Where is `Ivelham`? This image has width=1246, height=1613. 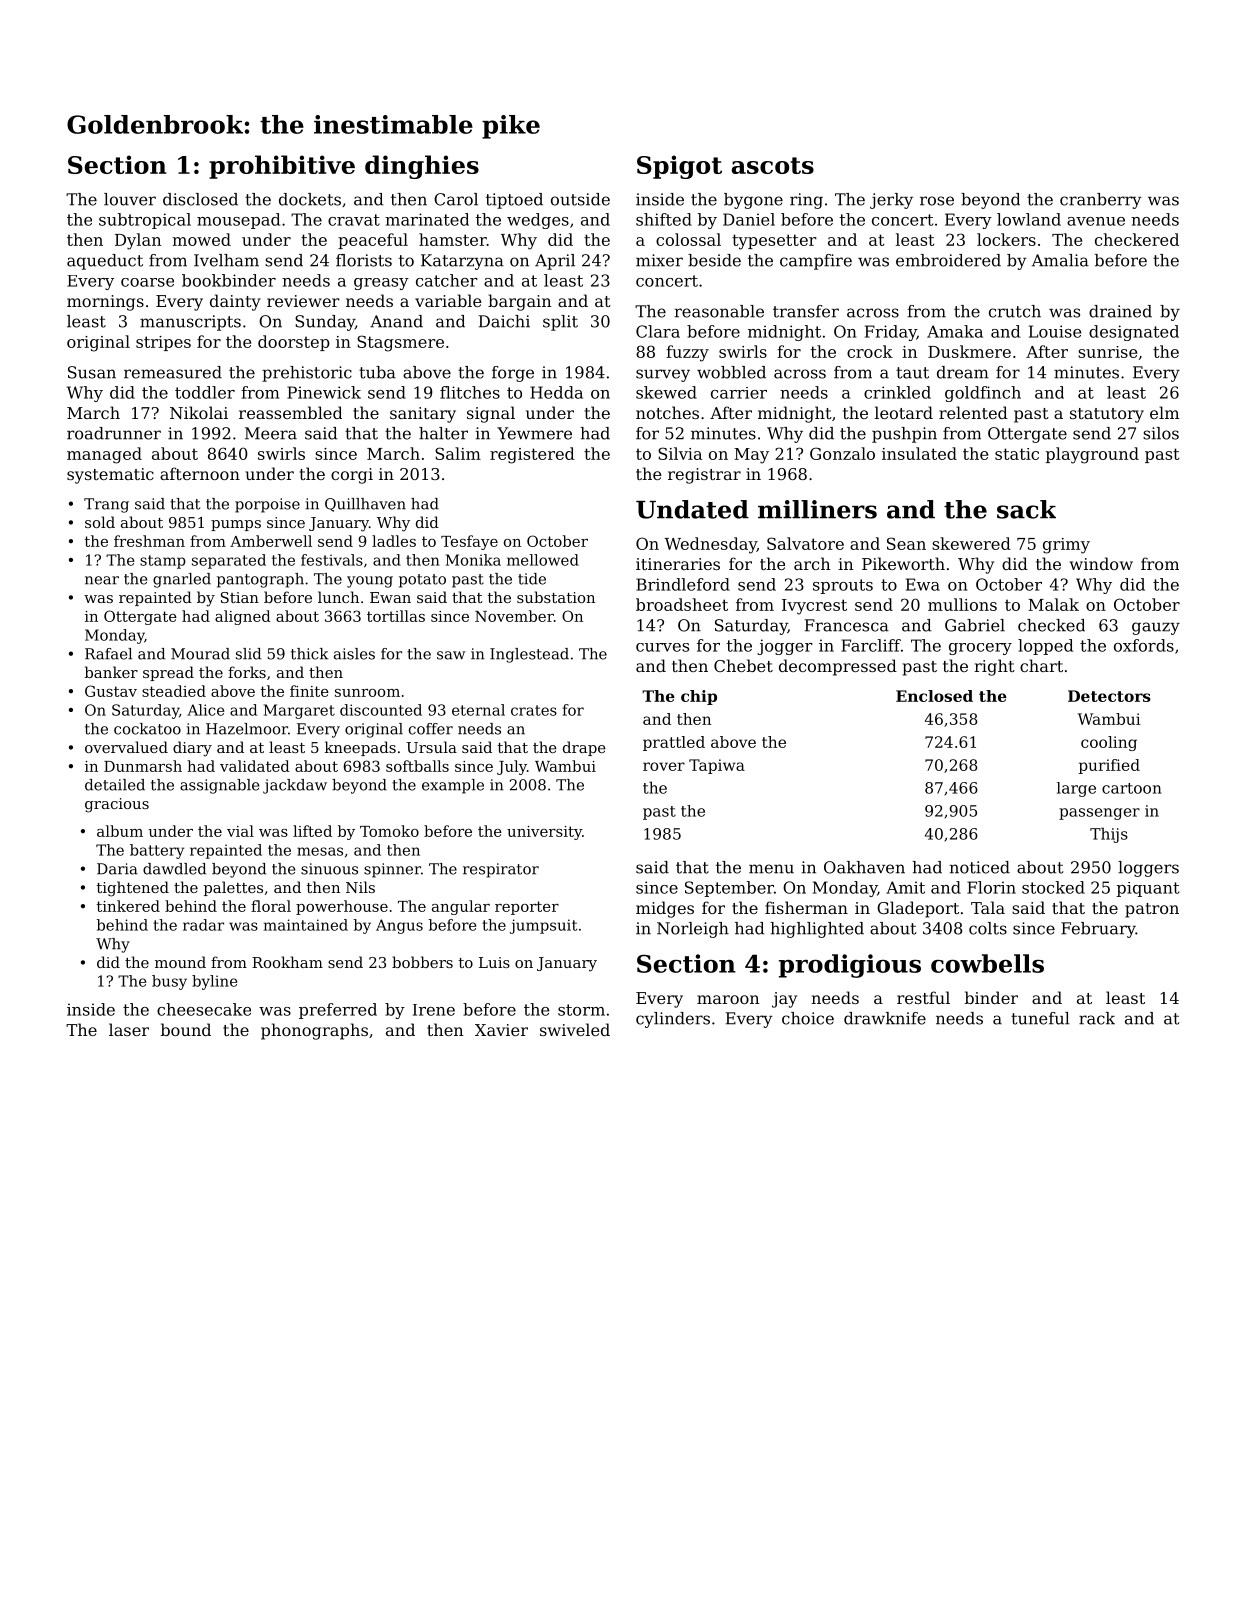
Ivelham is located at coordinates (226, 260).
